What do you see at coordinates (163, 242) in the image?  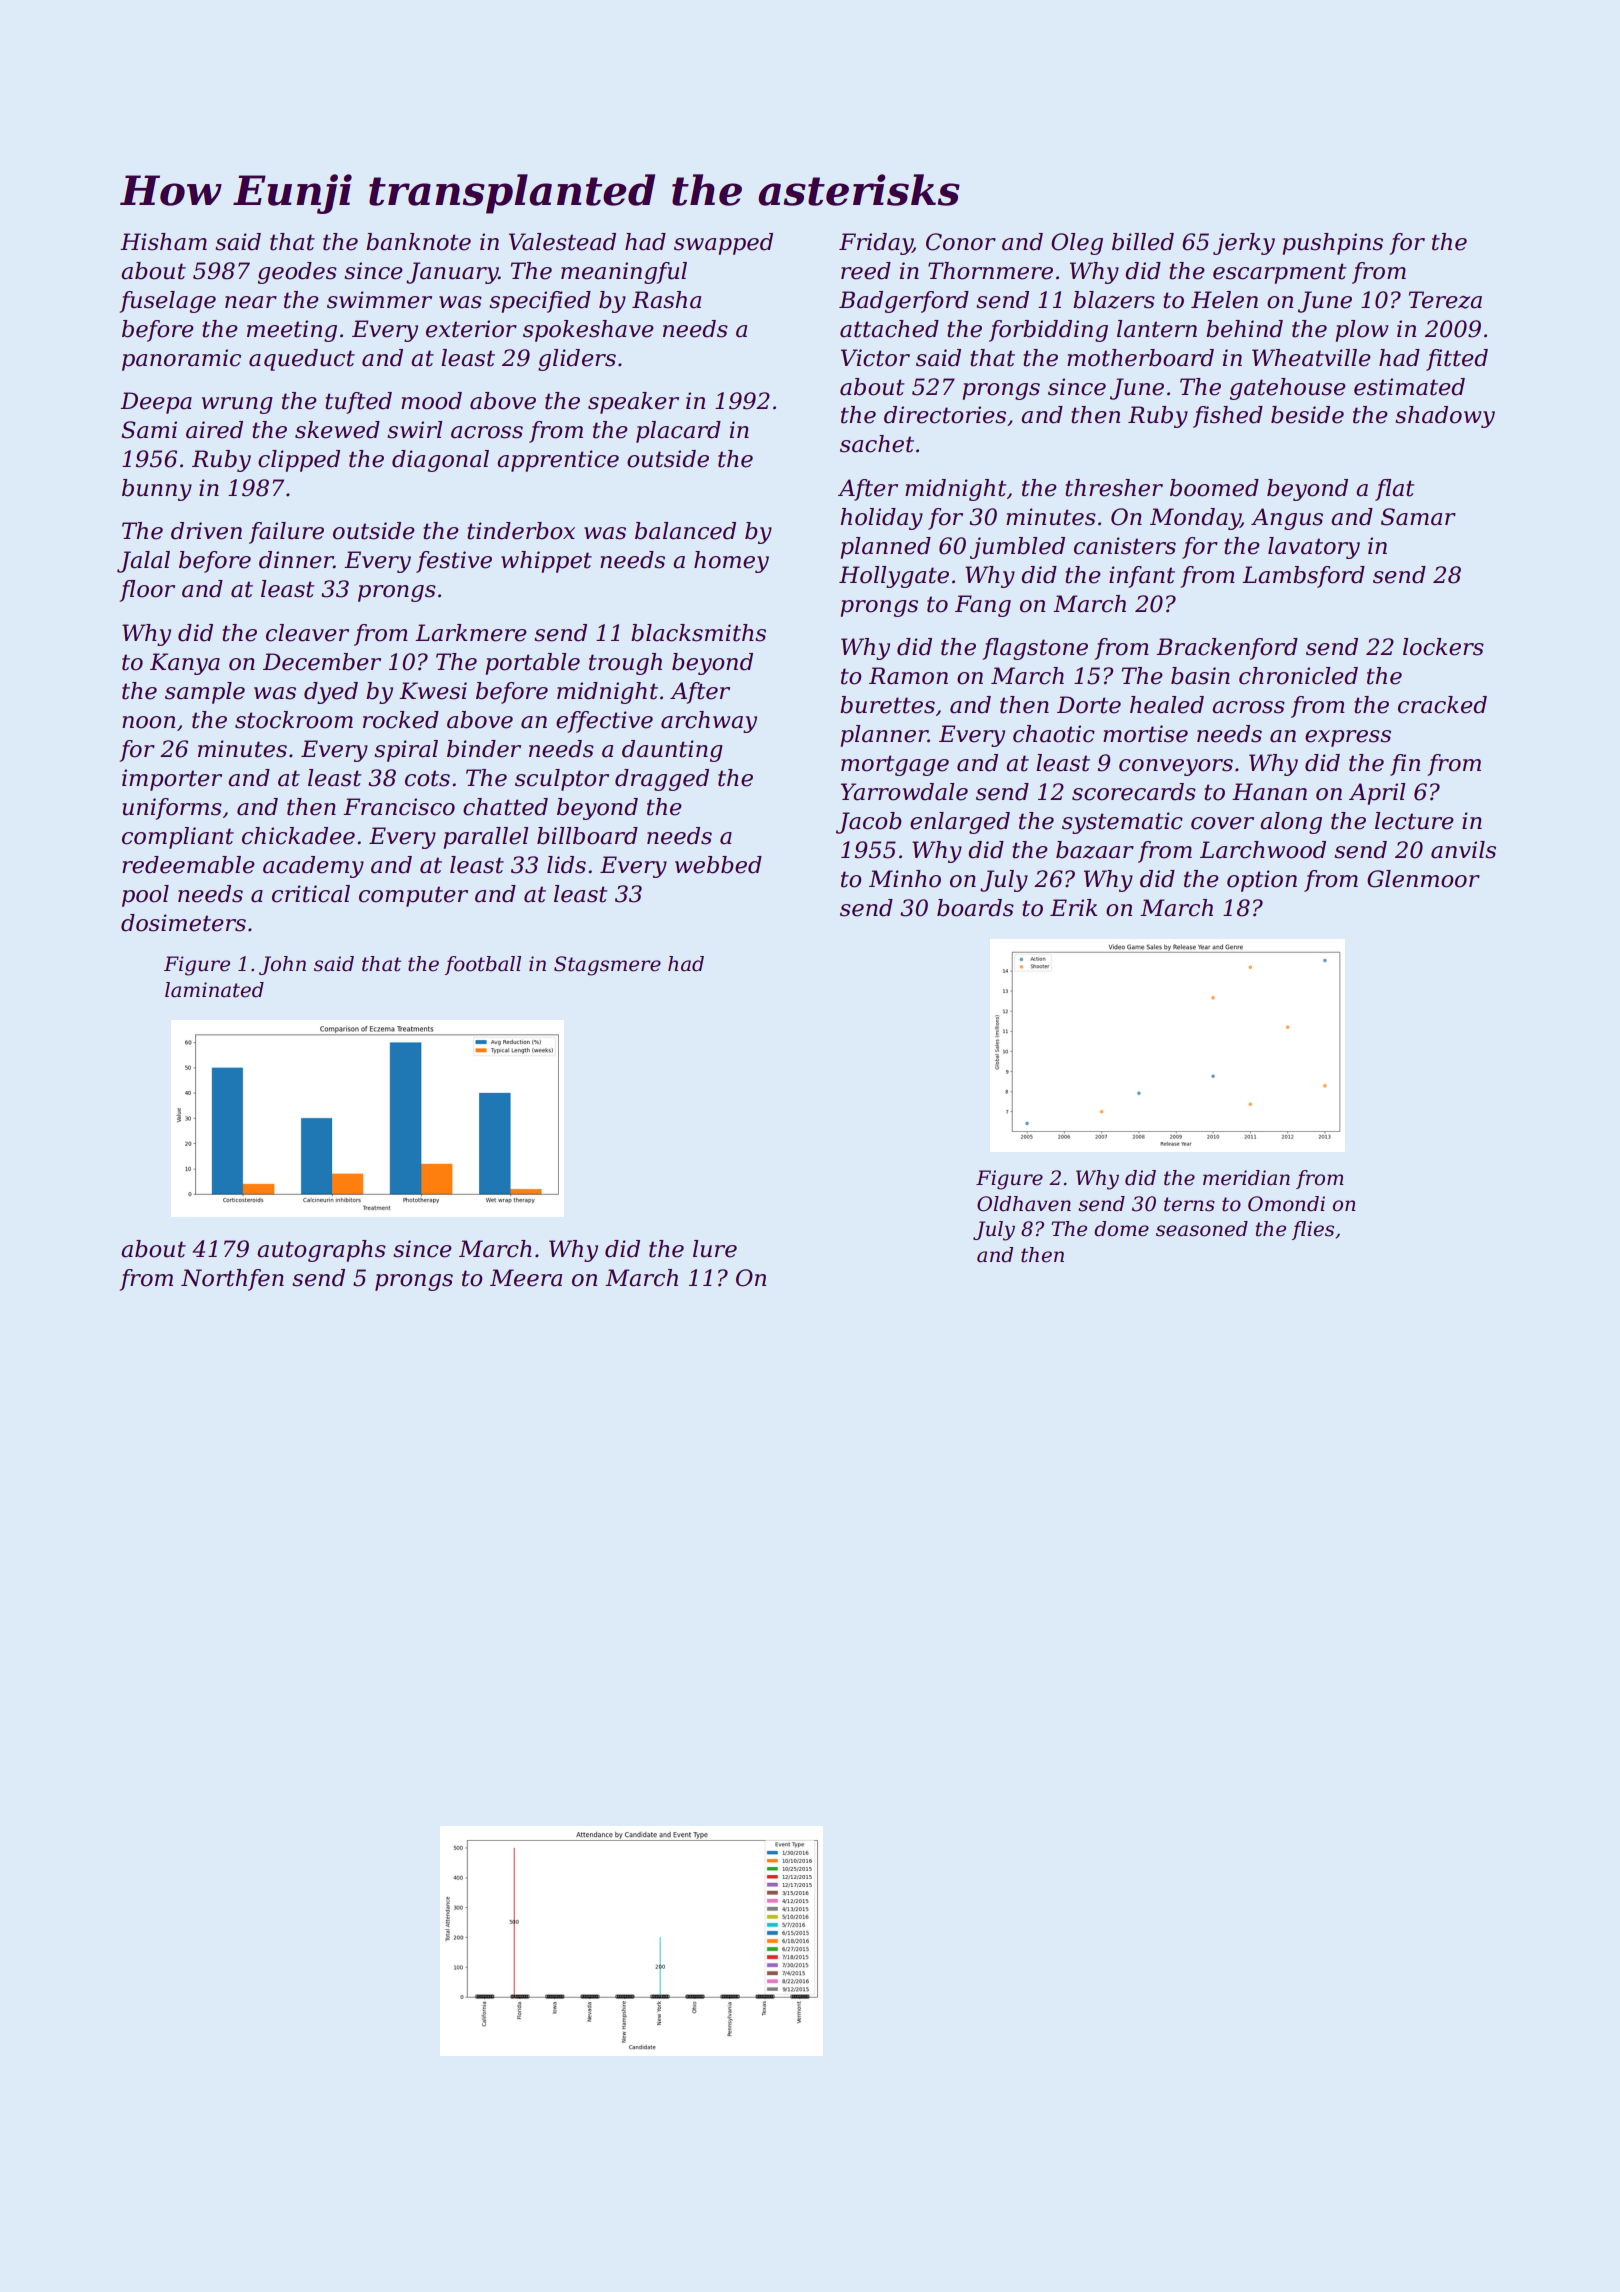 I see `Hisham` at bounding box center [163, 242].
